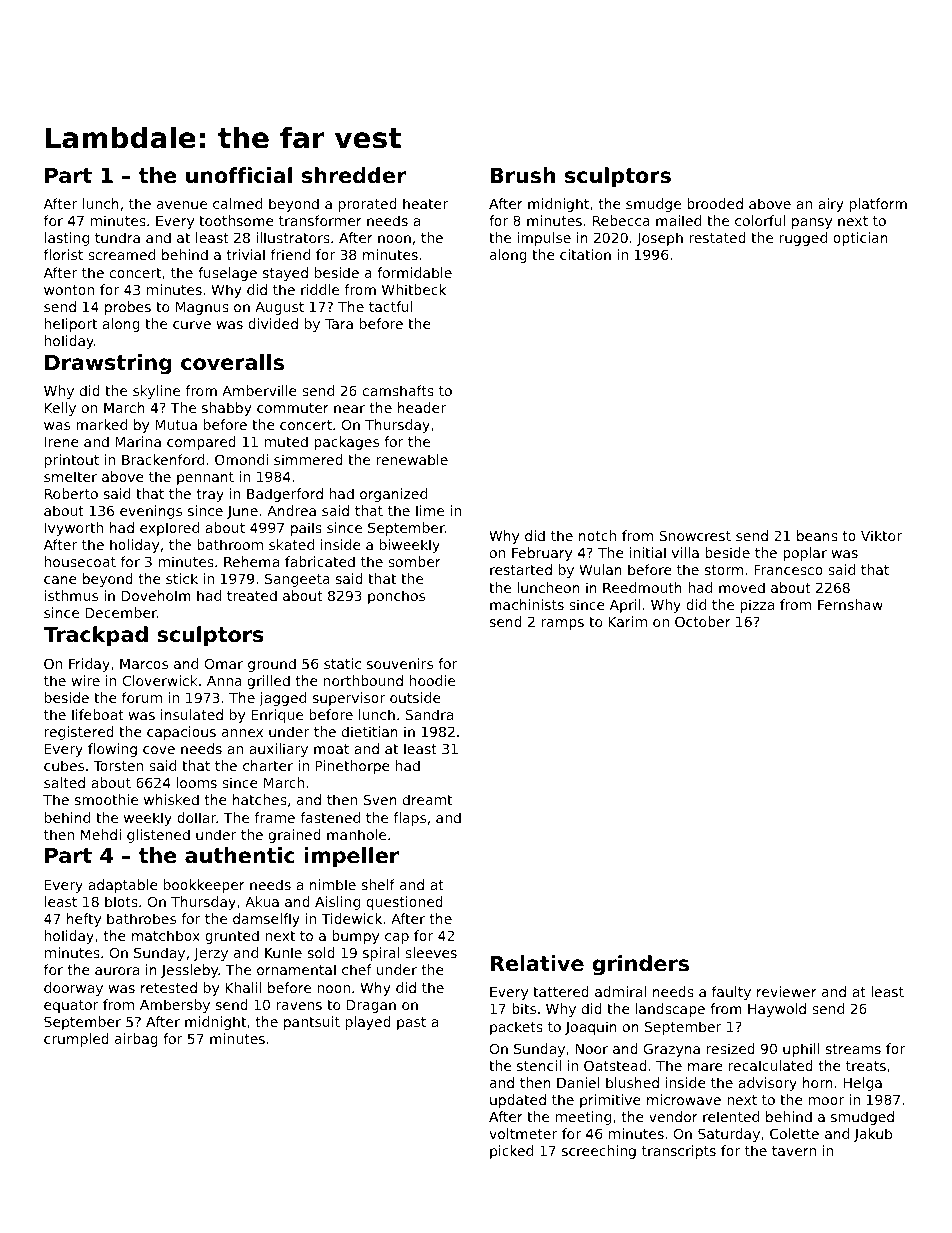 This image has height=1233, width=952. I want to click on mare, so click(705, 1067).
